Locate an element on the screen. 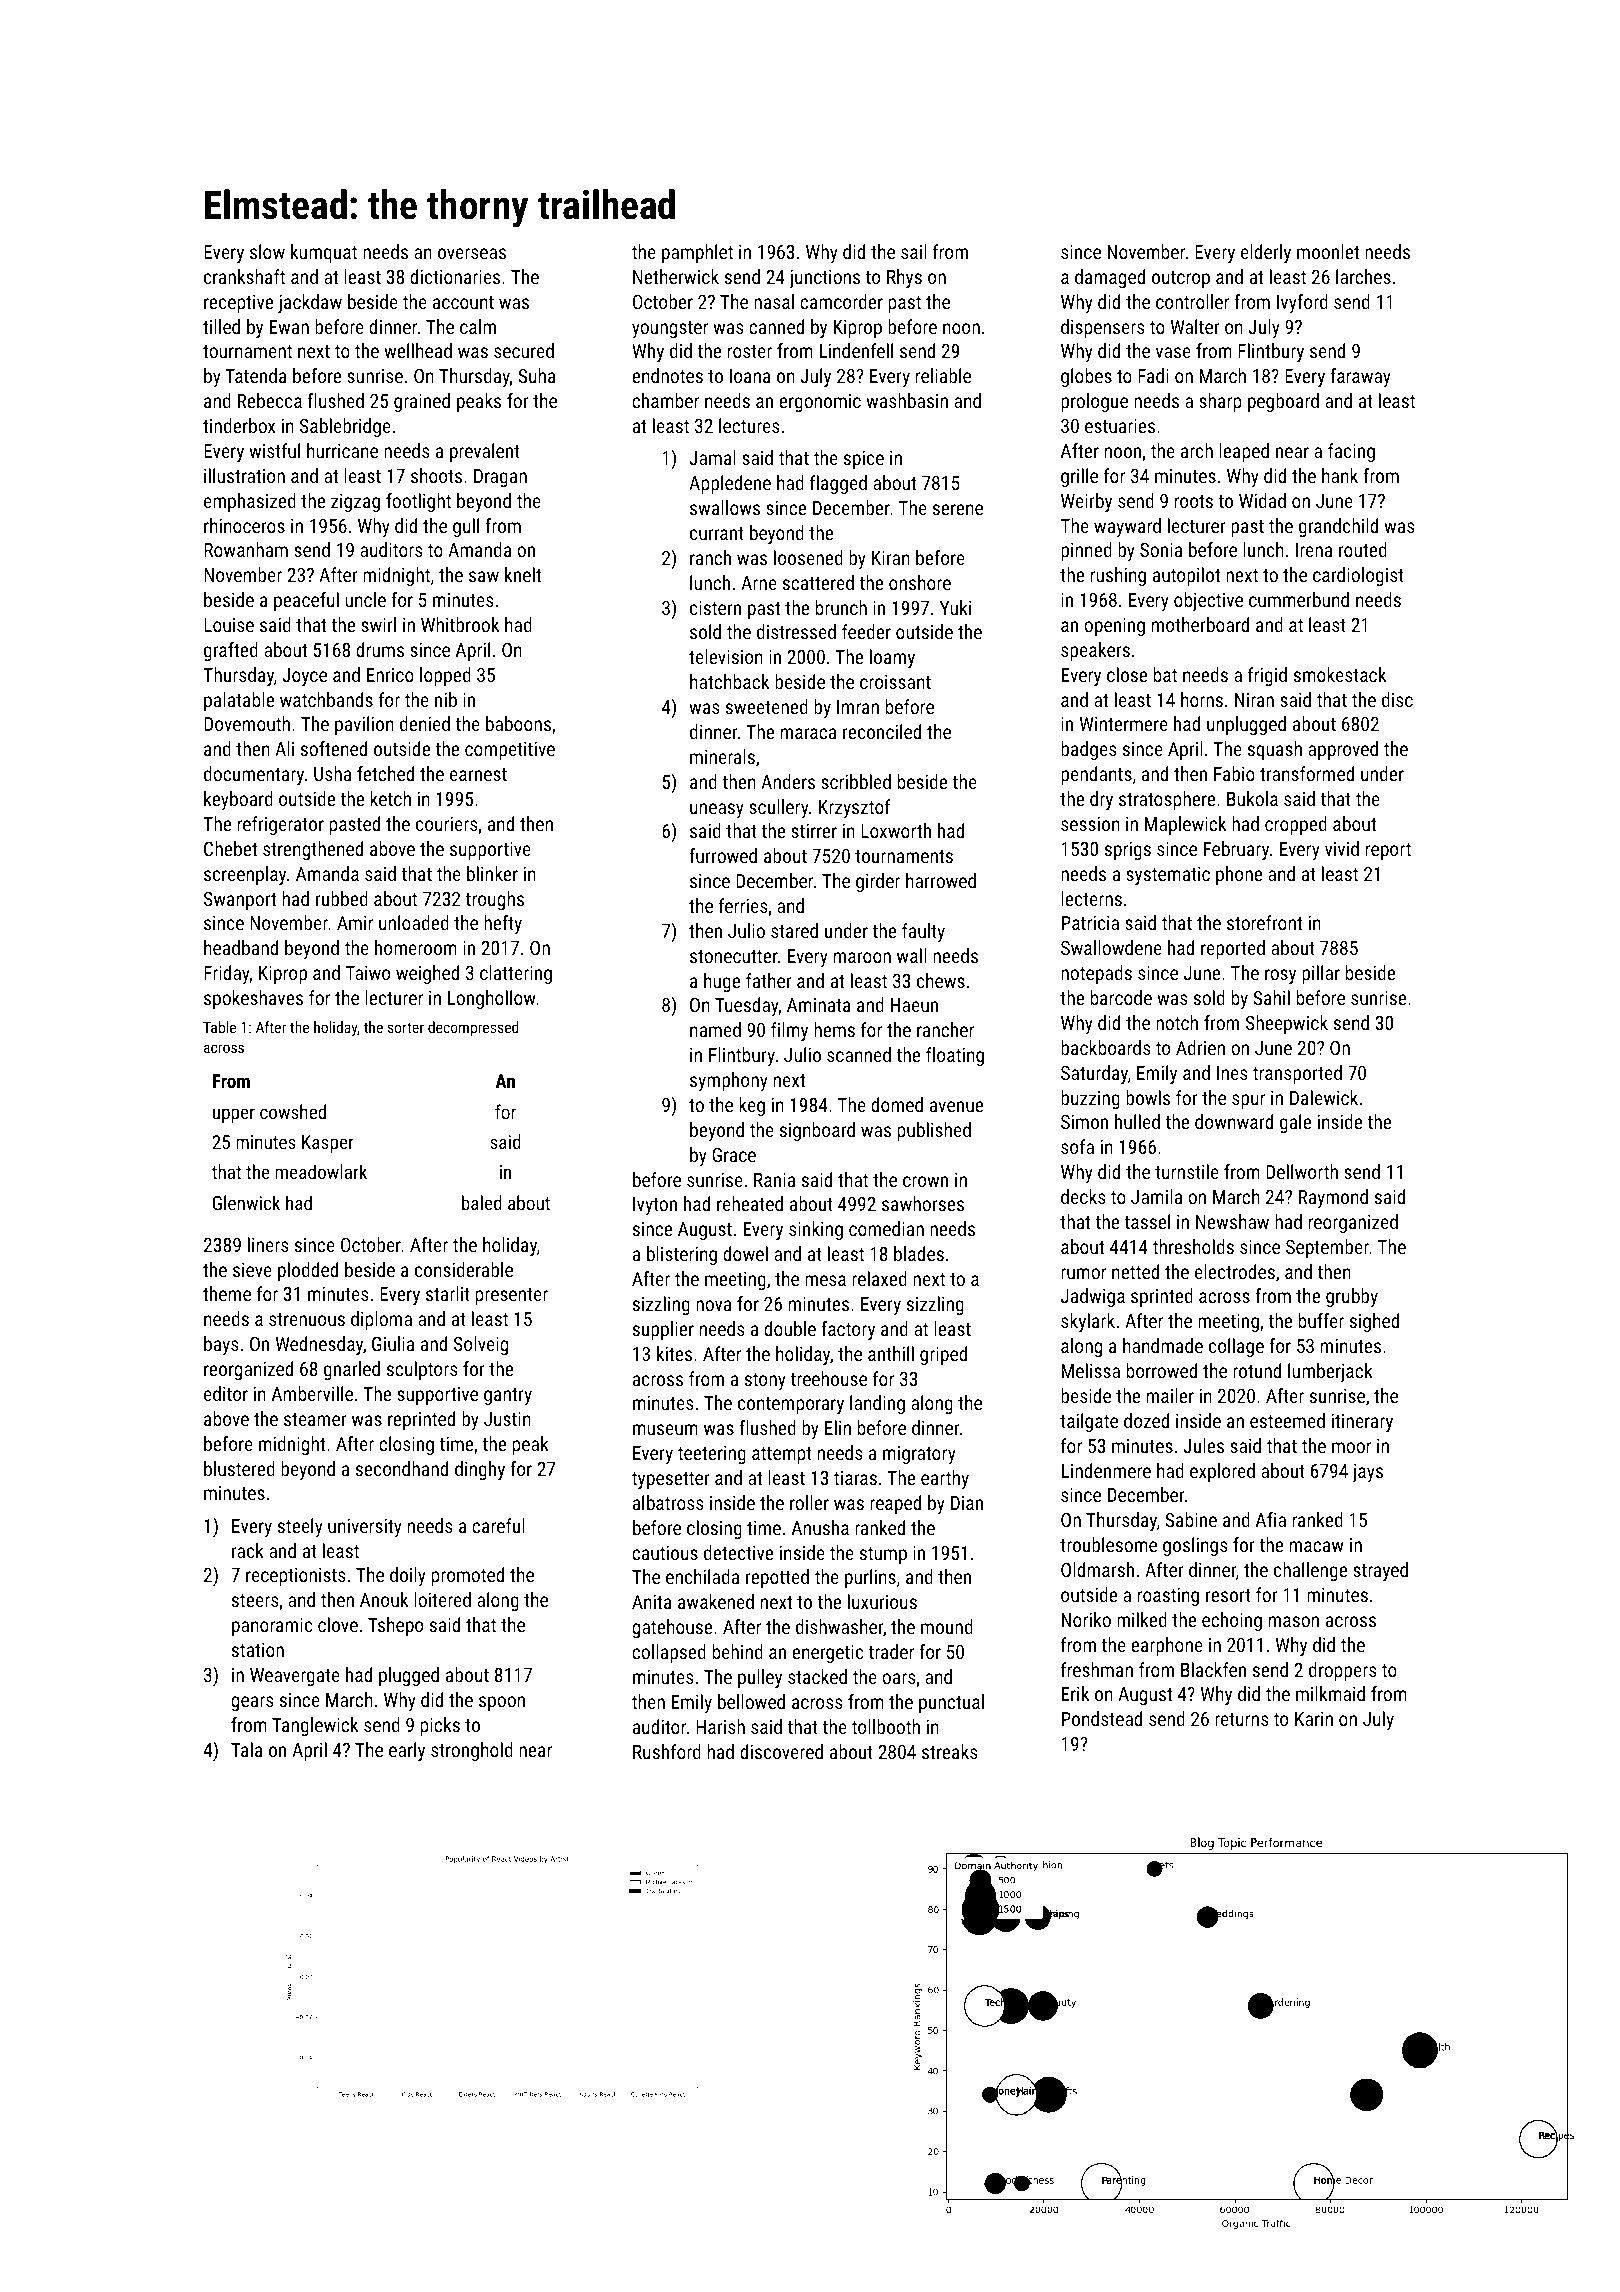 The width and height of the screenshot is (1620, 2292). troughs is located at coordinates (494, 900).
